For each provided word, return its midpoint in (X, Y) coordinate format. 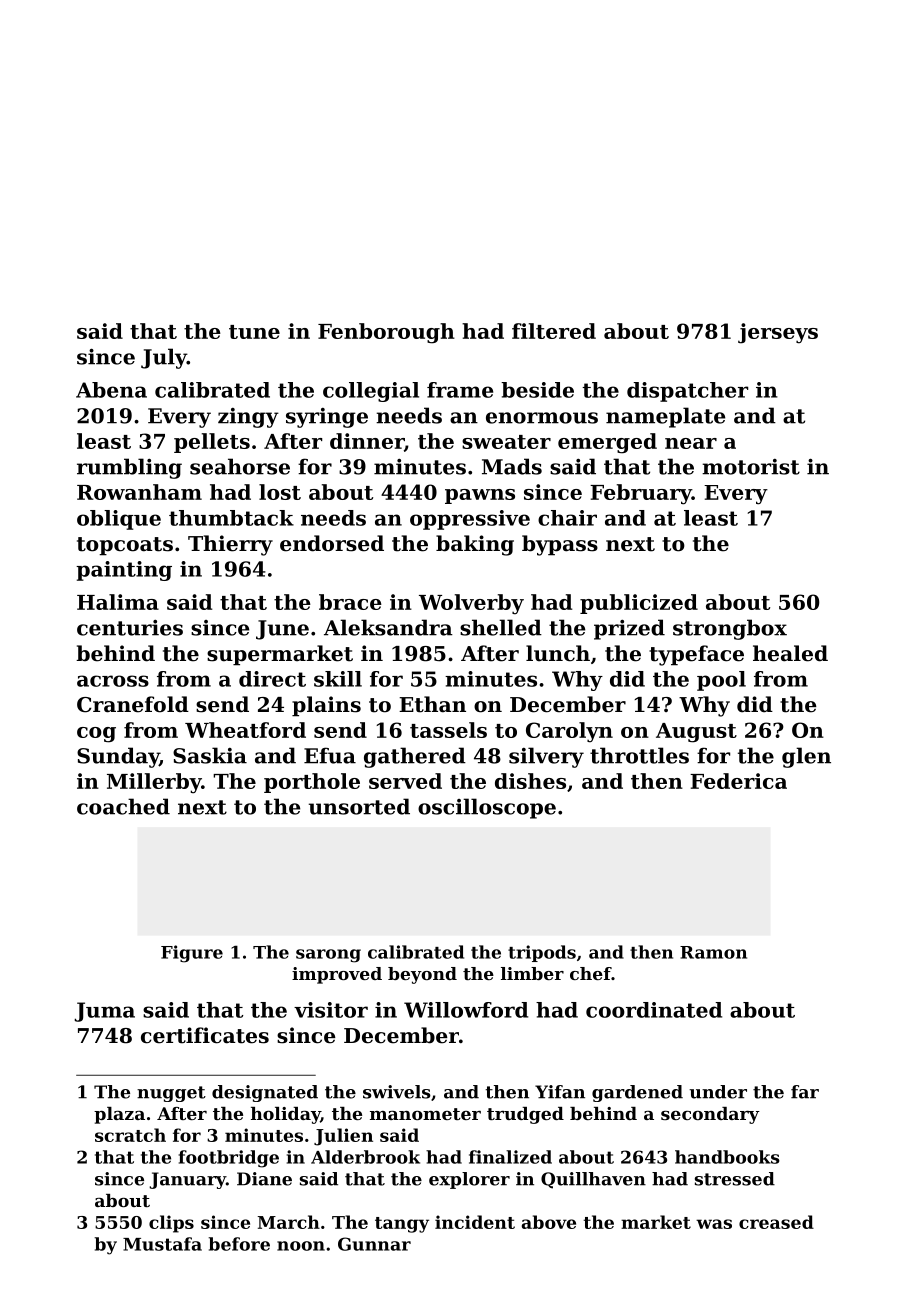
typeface (696, 655)
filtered (554, 331)
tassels (448, 730)
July (164, 358)
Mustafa (162, 1244)
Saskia (210, 755)
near (691, 443)
